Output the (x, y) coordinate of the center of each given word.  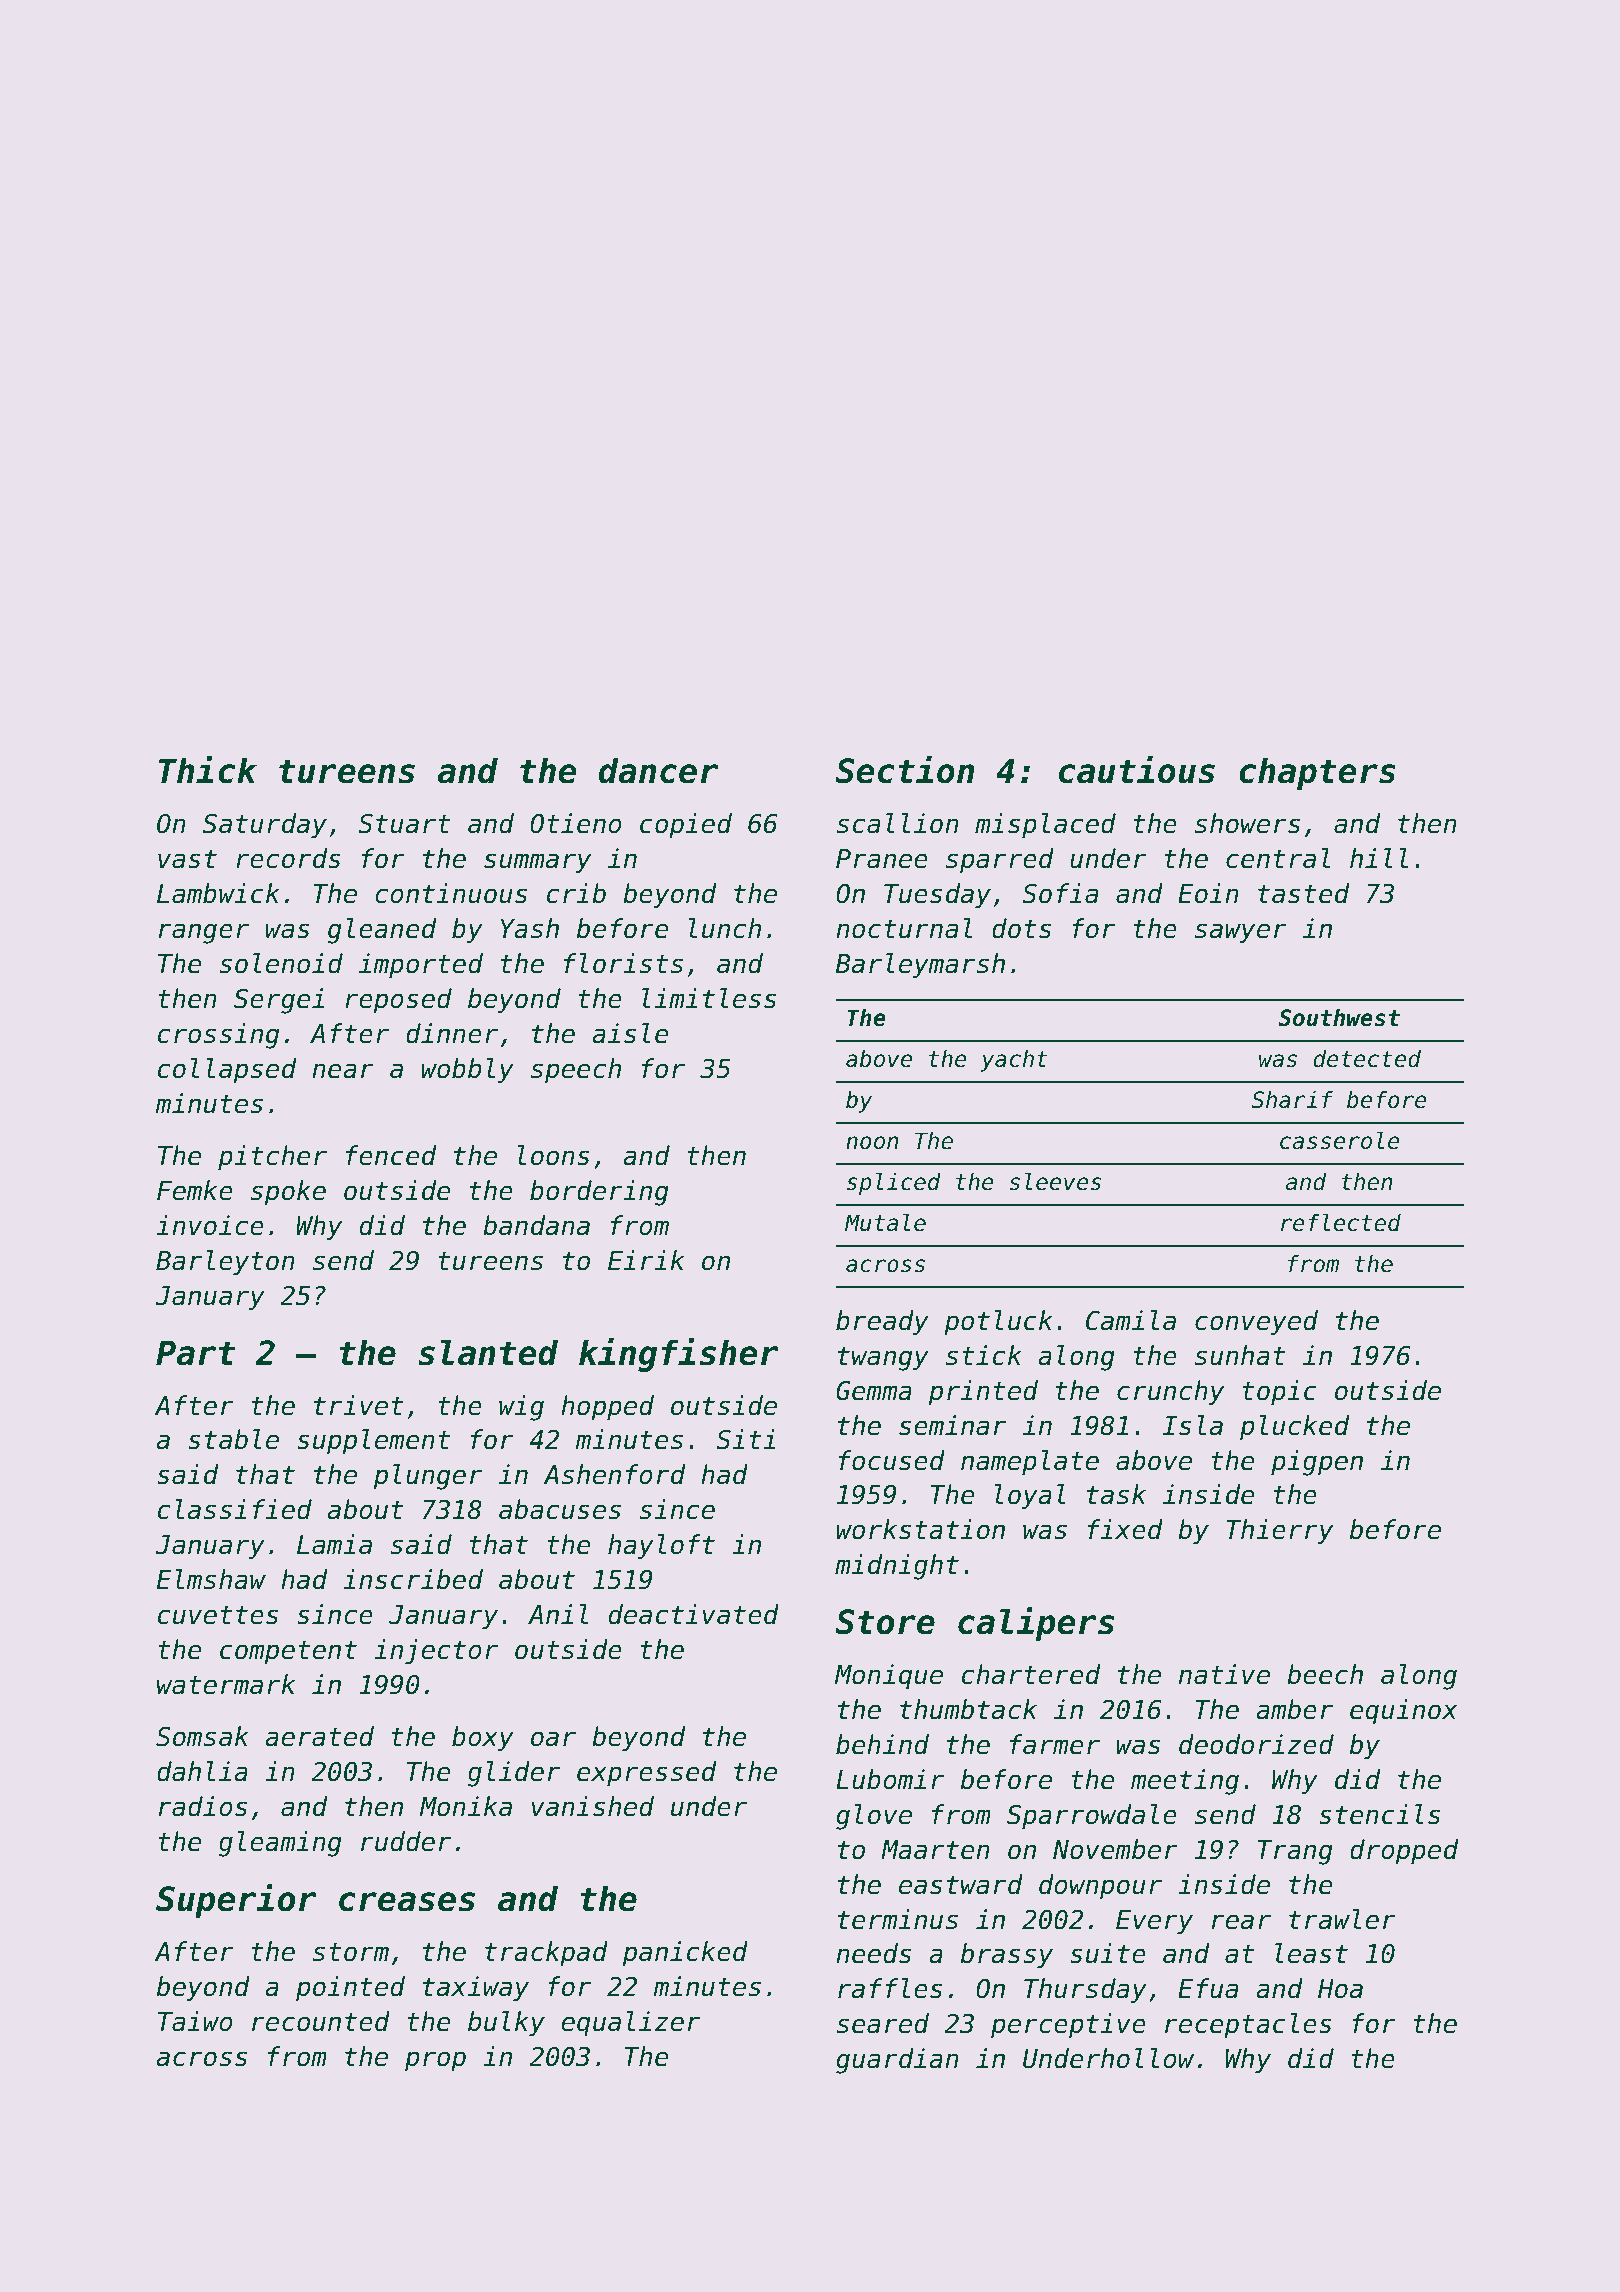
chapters (1317, 773)
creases (407, 1902)
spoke (288, 1193)
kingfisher (679, 1355)
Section (904, 770)
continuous (451, 893)
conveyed (1256, 1323)
